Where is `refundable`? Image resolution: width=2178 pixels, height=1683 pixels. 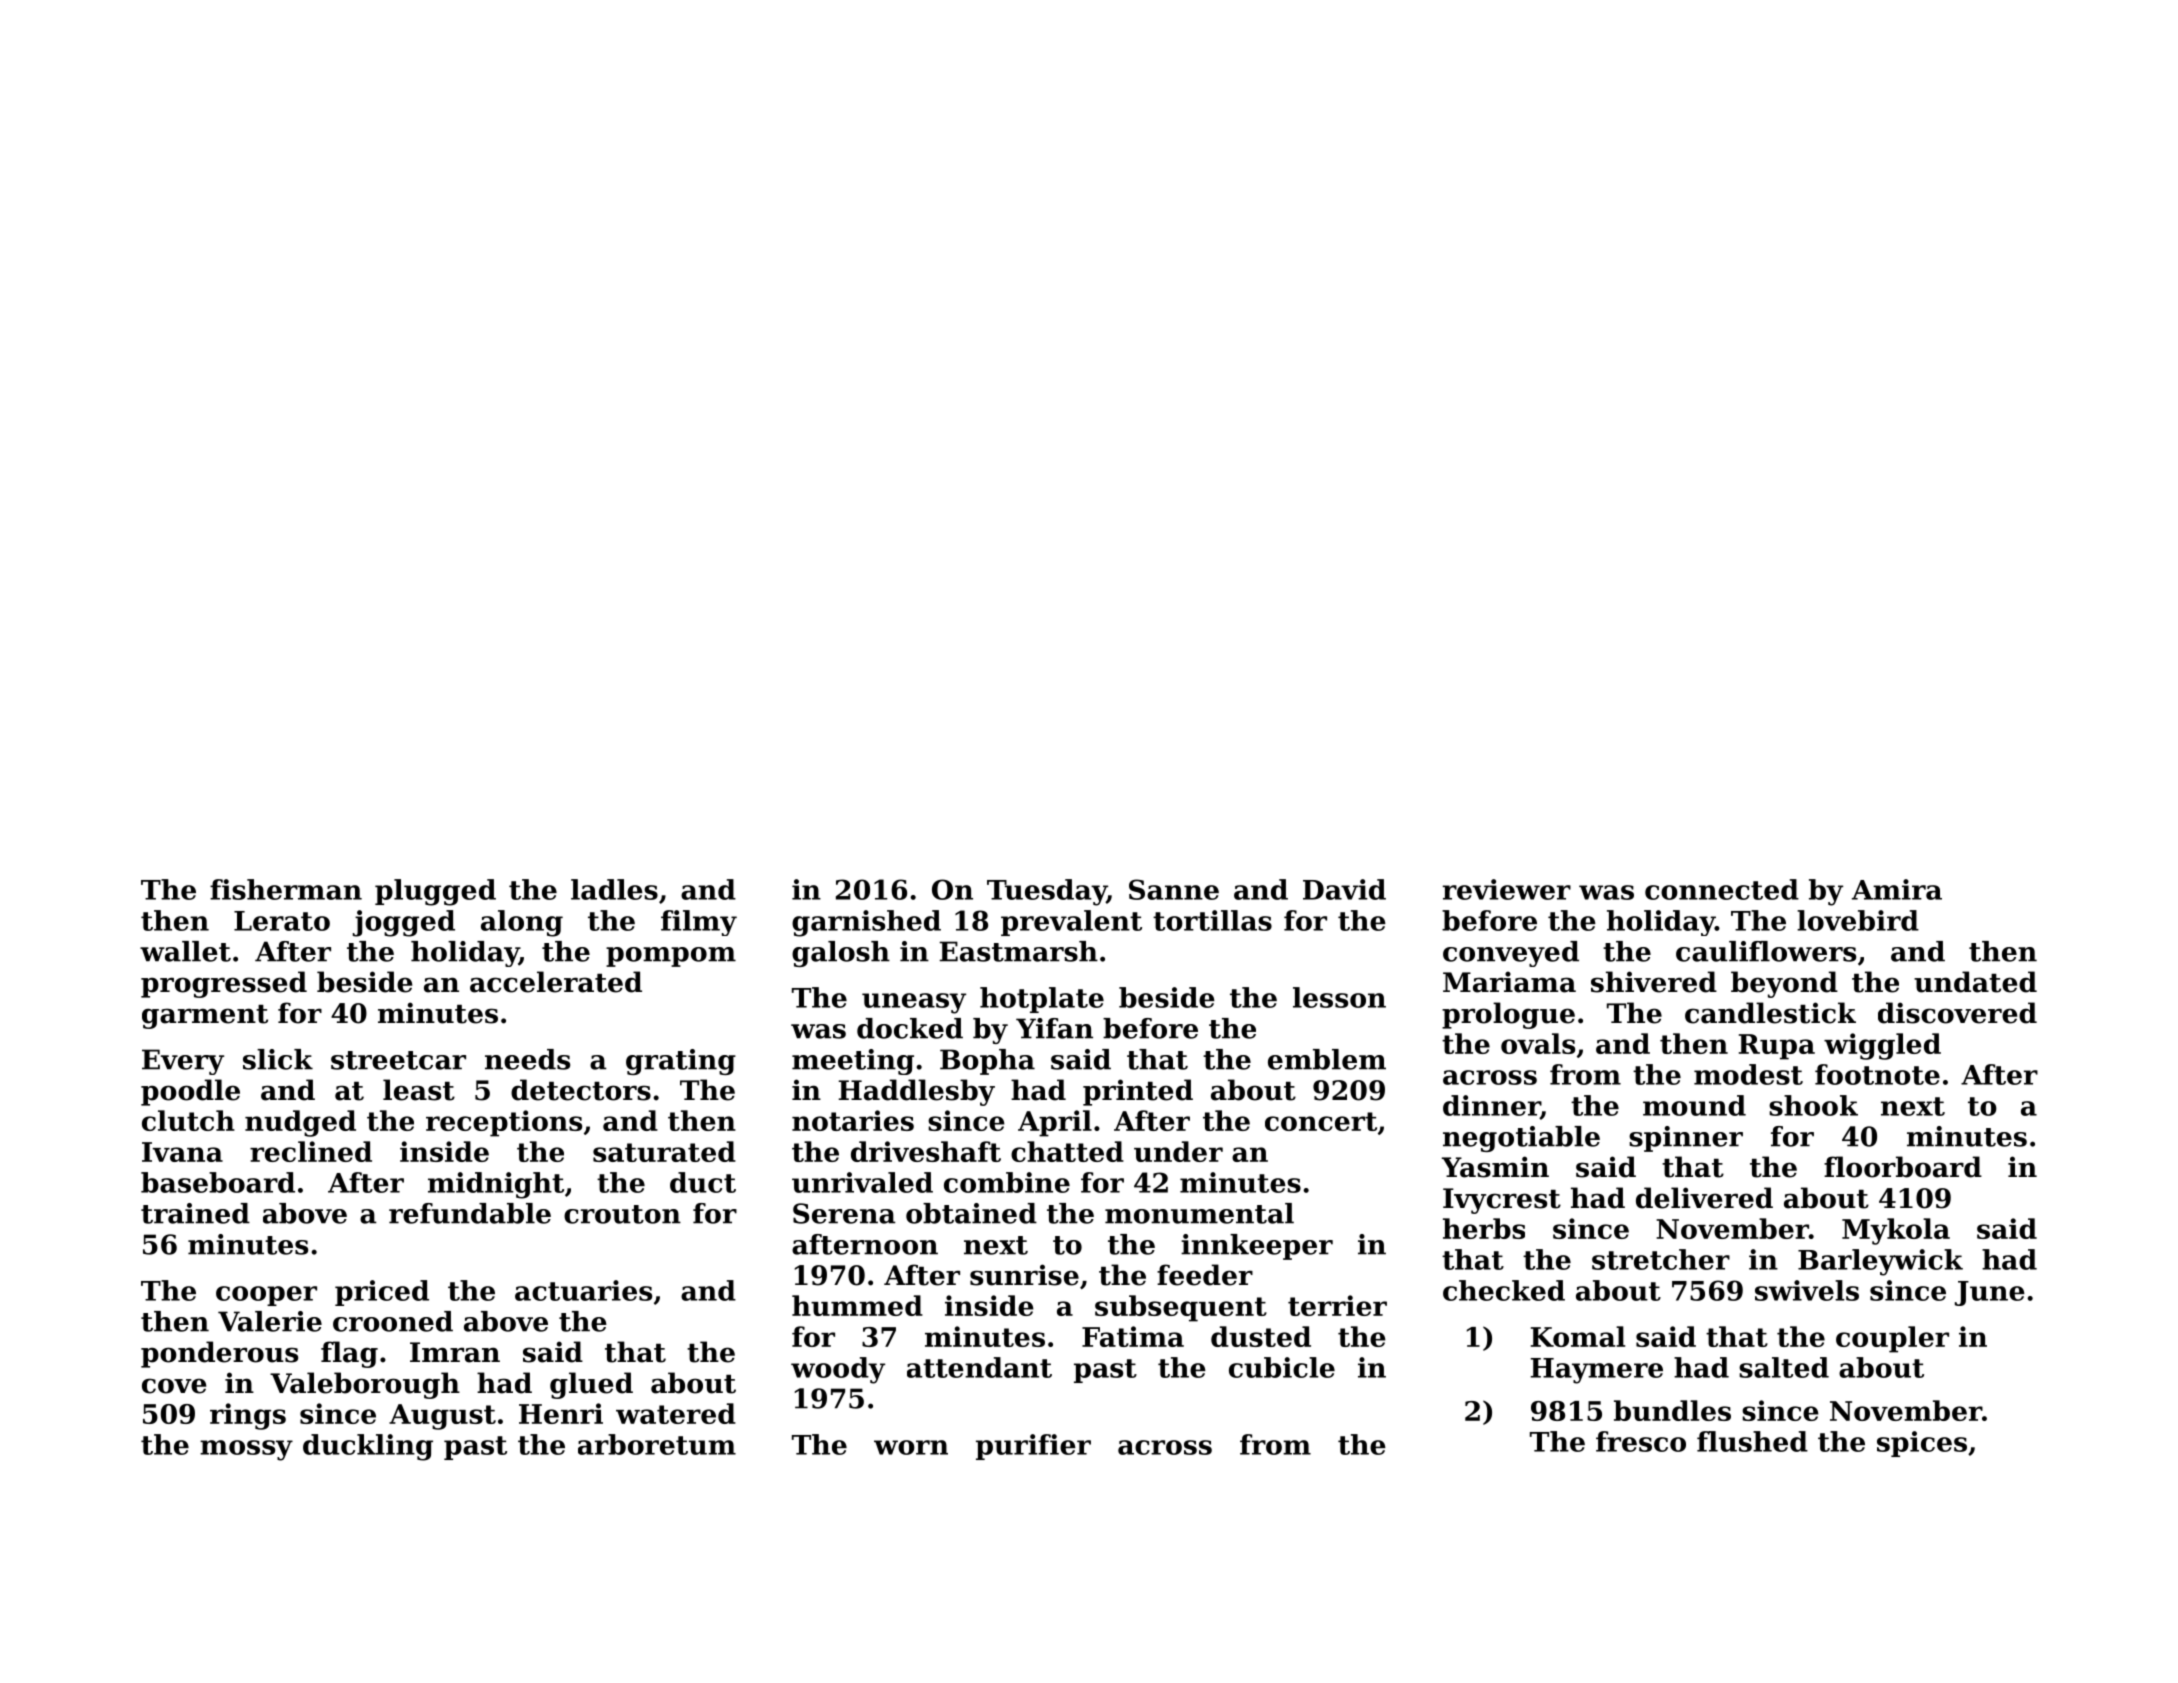 refundable is located at coordinates (470, 1213).
